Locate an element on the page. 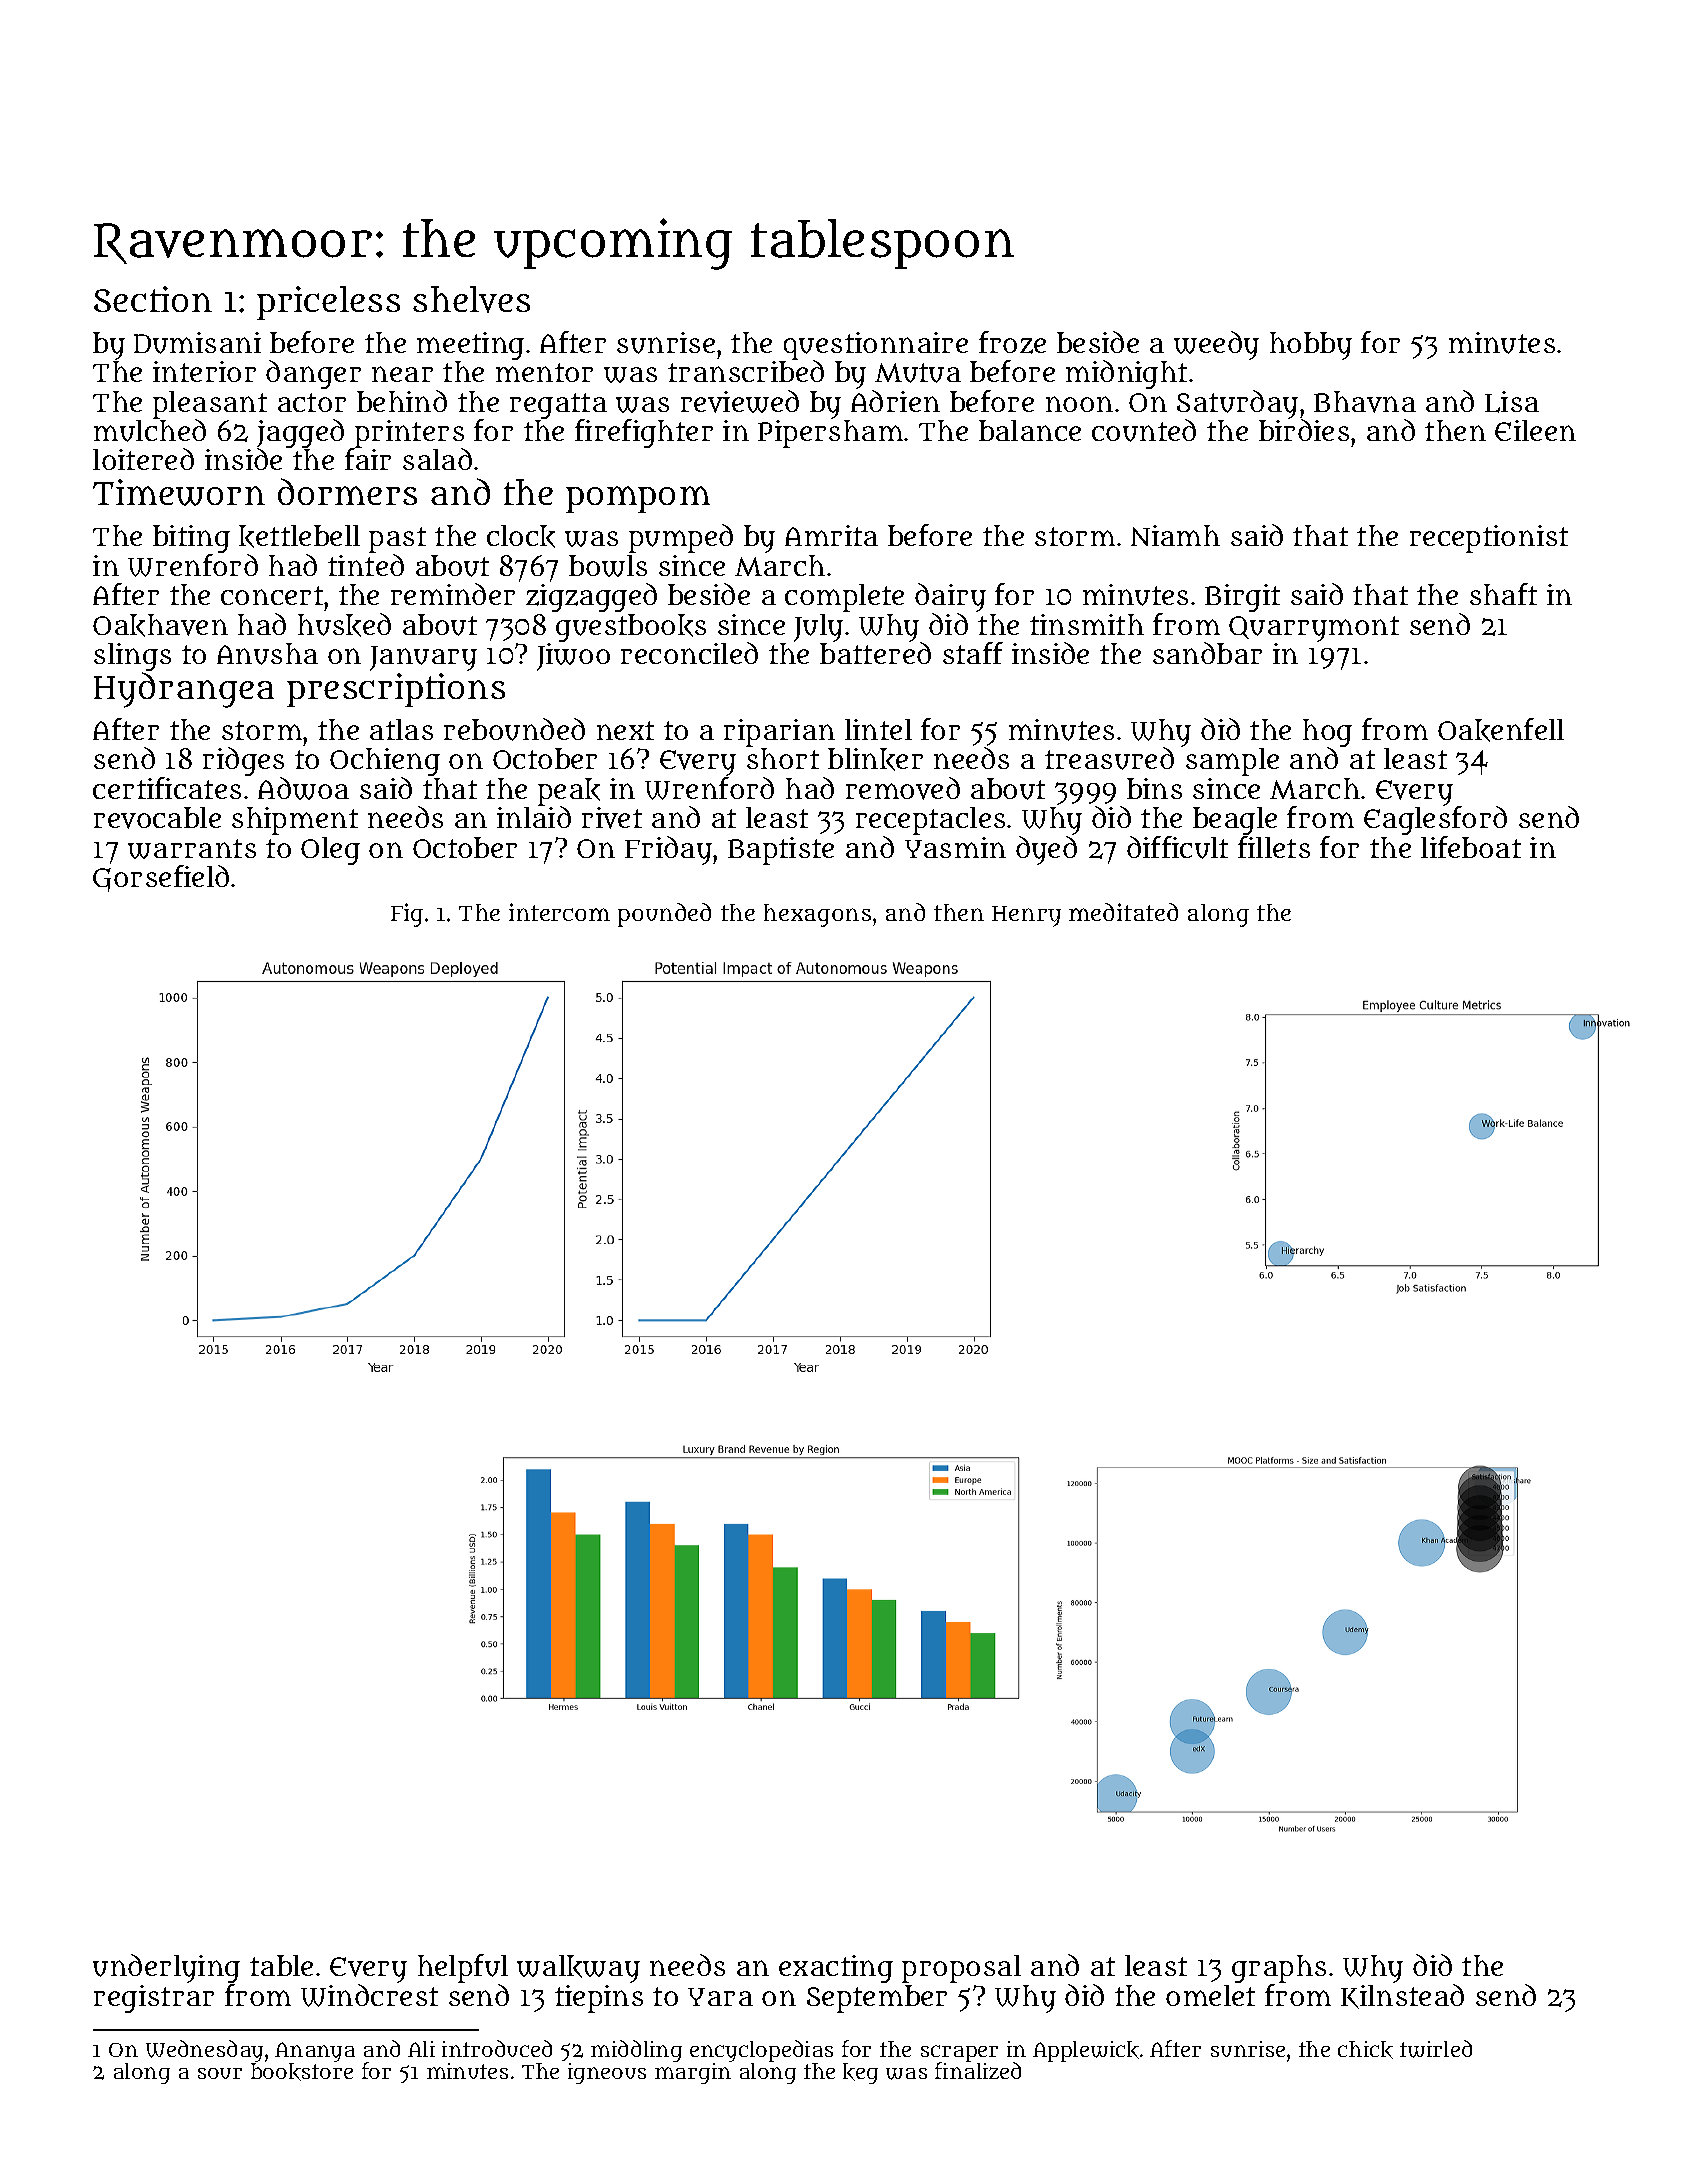 The width and height of the image is (1683, 2178). graphs is located at coordinates (1279, 1969).
